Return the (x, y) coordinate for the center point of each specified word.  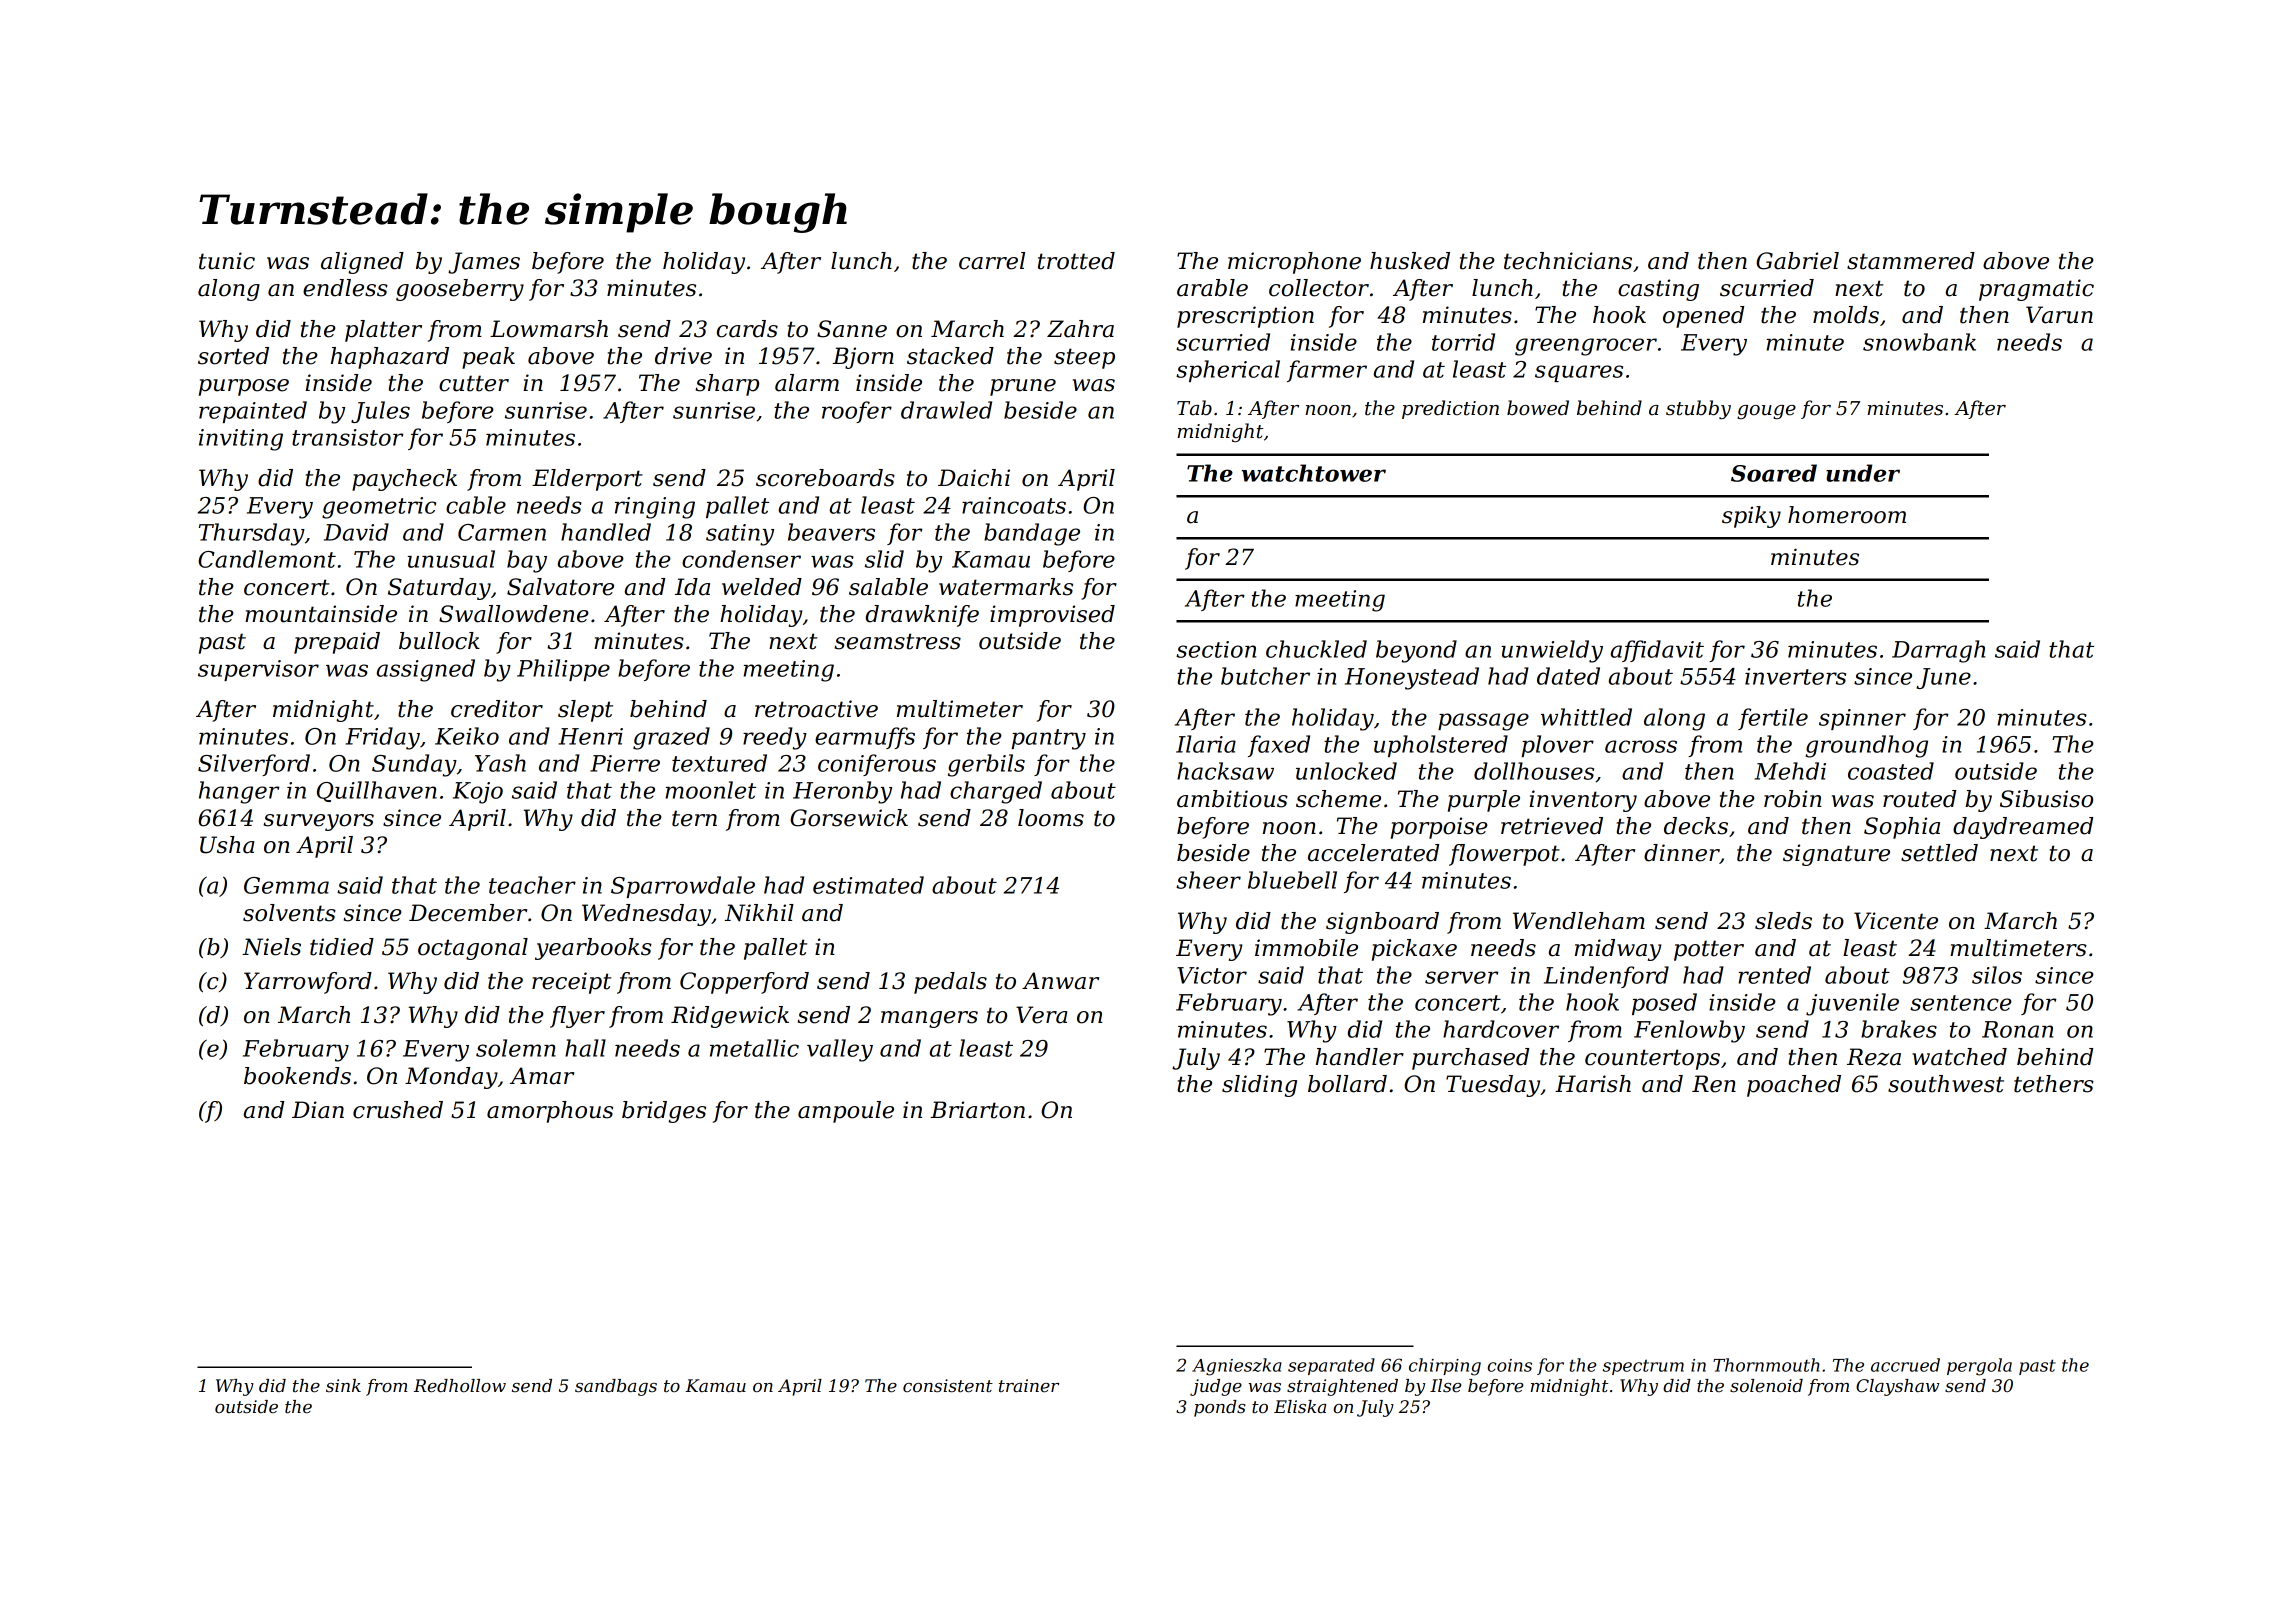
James (484, 263)
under (1863, 473)
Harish (1593, 1084)
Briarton (977, 1110)
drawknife (922, 616)
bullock (439, 641)
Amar (542, 1076)
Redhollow (460, 1385)
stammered (1911, 261)
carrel (992, 261)
